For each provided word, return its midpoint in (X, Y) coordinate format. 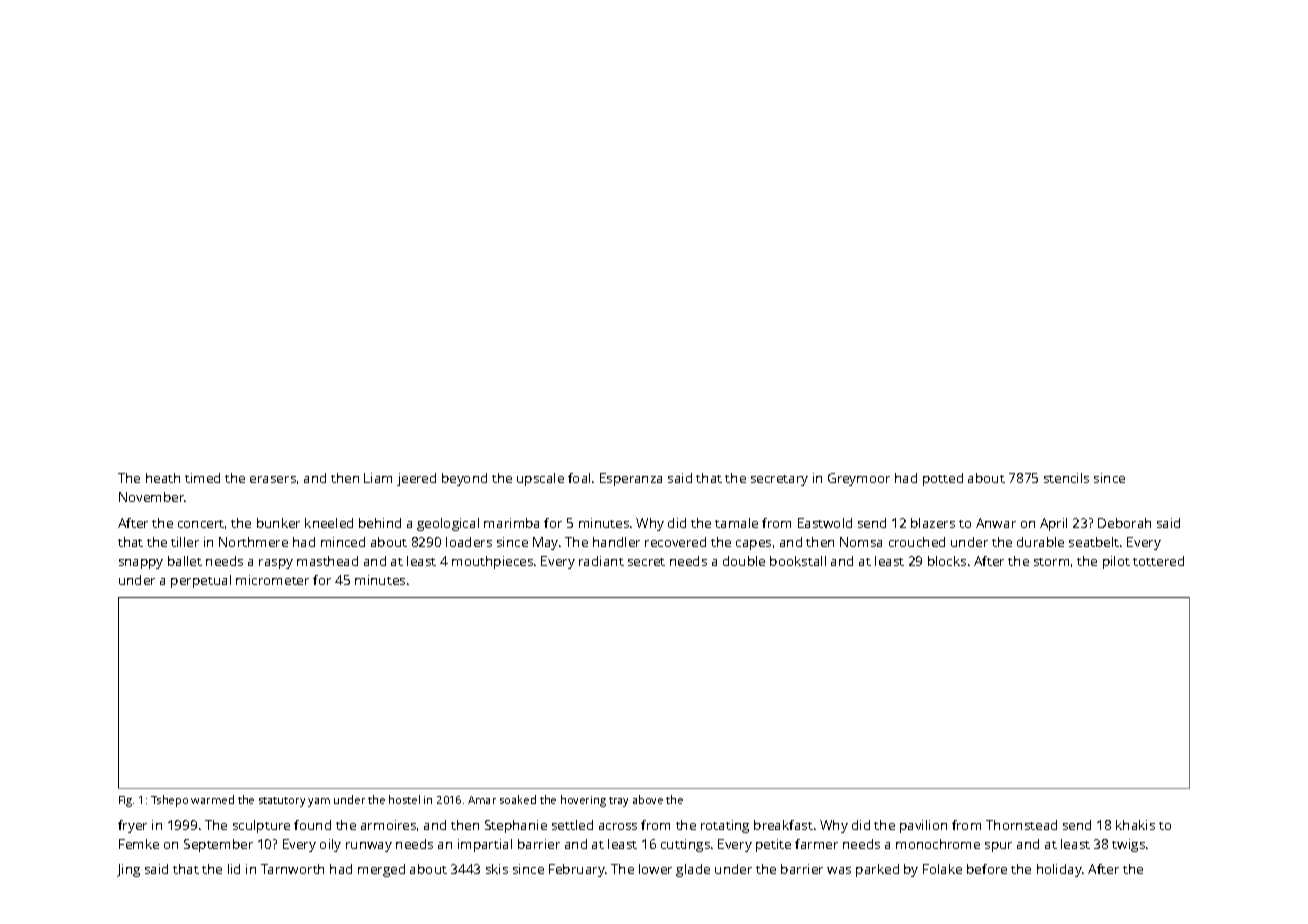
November (152, 497)
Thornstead (1021, 825)
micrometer (272, 580)
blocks (947, 561)
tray (618, 802)
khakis (1135, 825)
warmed (212, 799)
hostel (404, 799)
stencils (1066, 478)
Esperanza (631, 479)
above (648, 799)
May (545, 543)
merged (381, 870)
